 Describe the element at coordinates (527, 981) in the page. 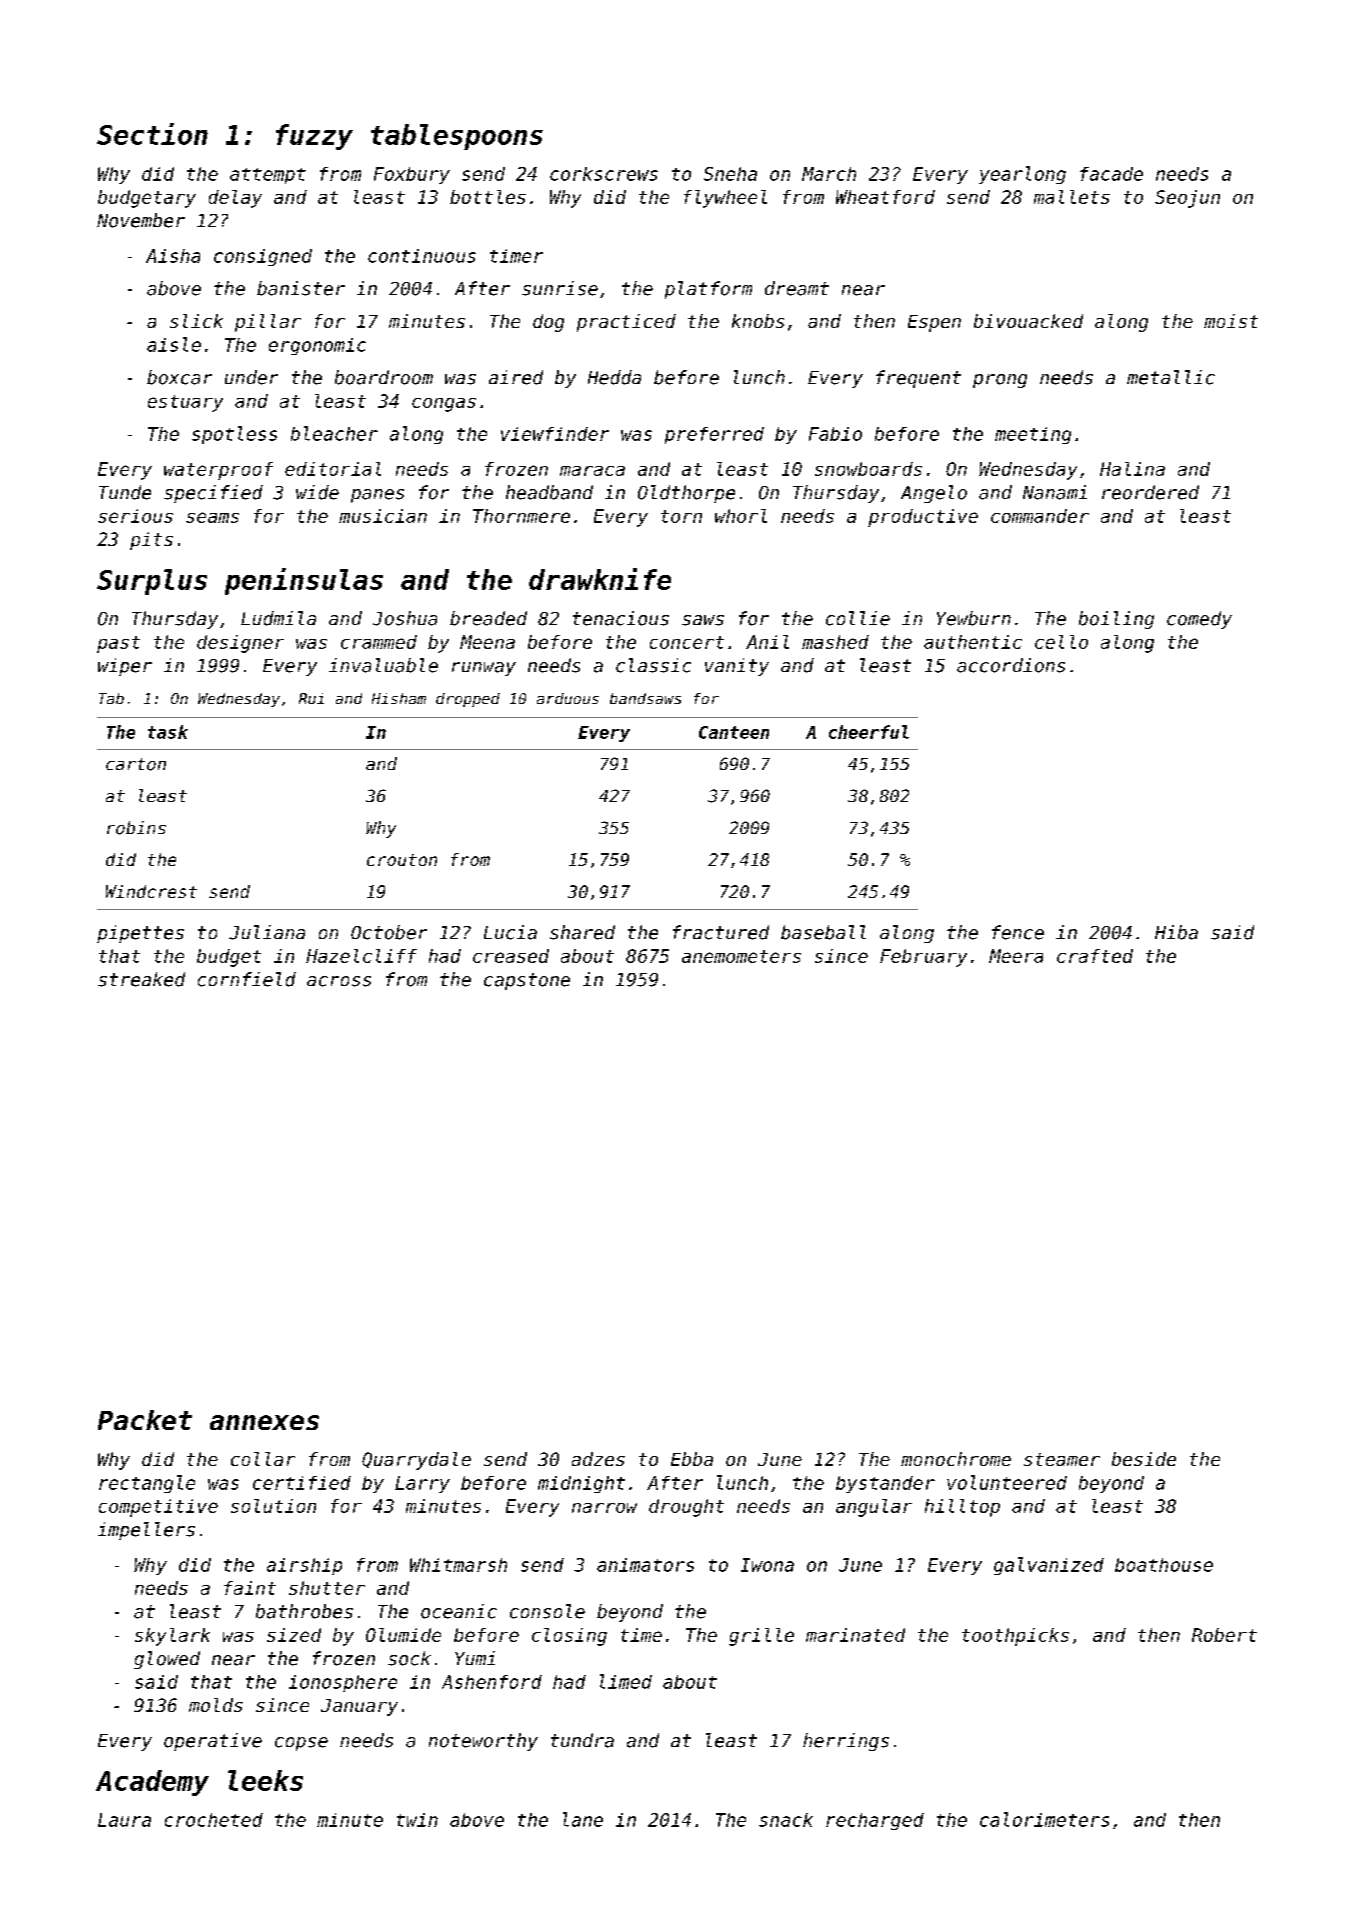

I see `capstone` at that location.
